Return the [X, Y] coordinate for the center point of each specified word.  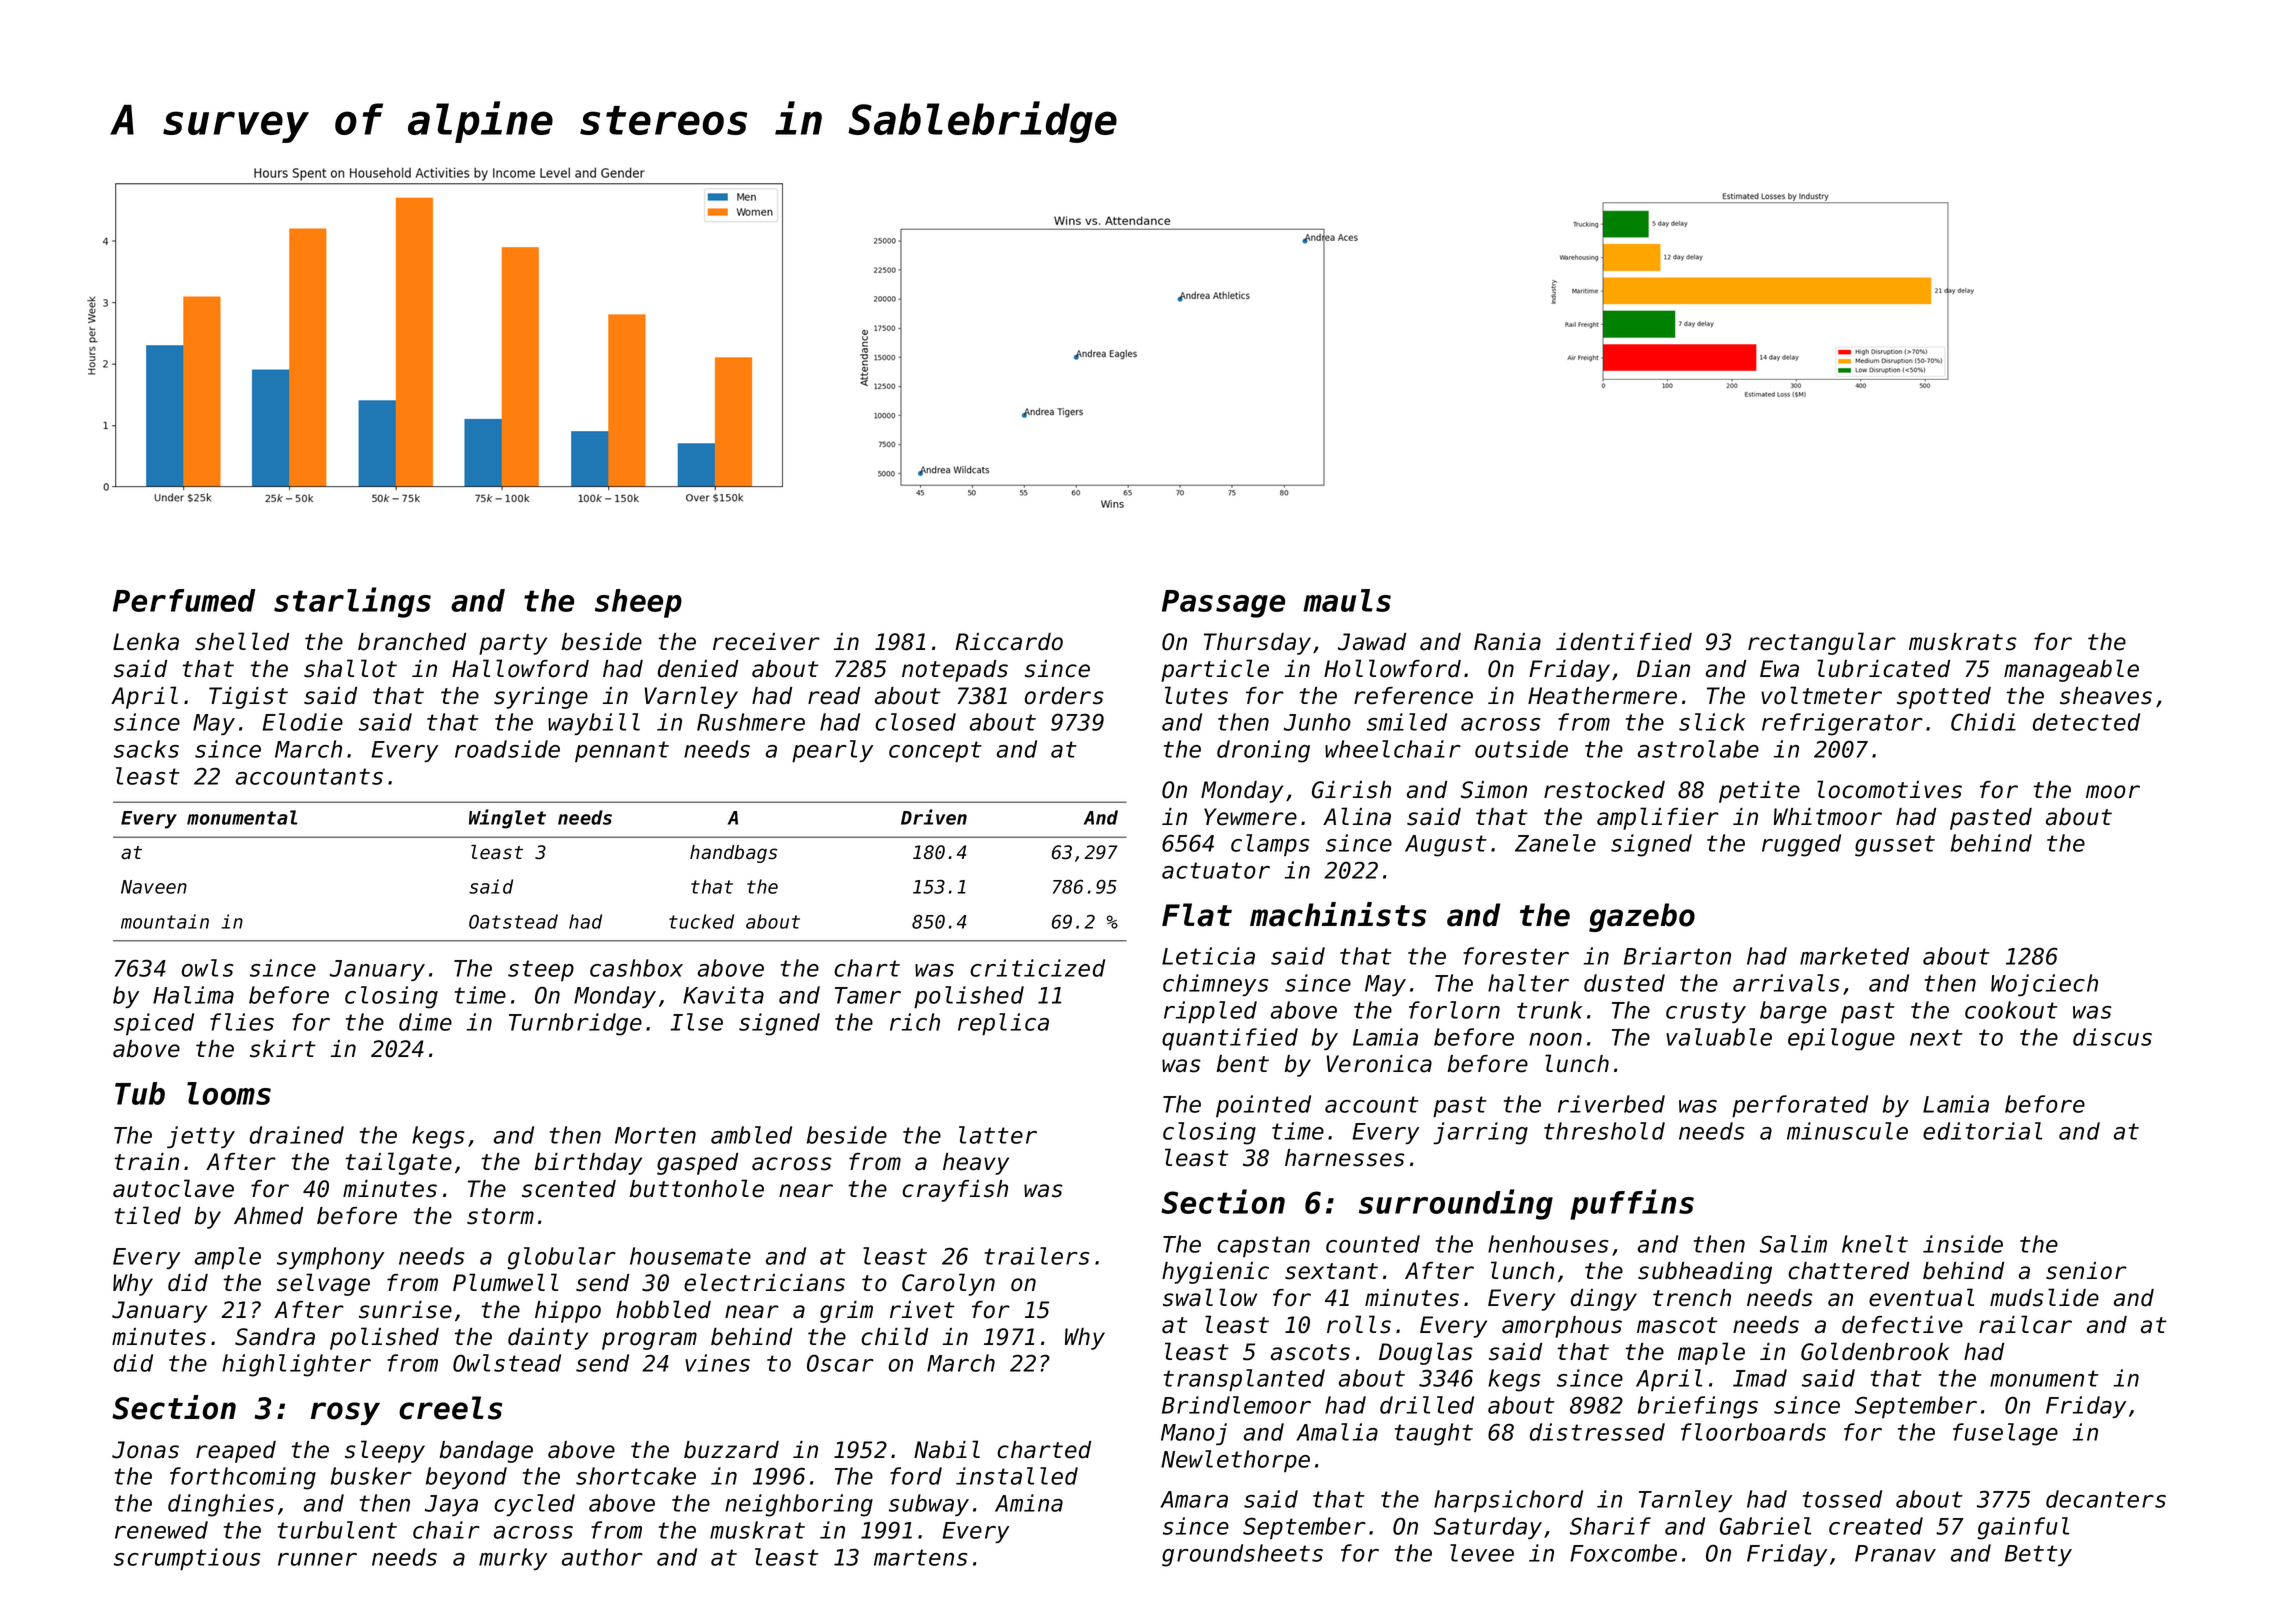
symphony [330, 1258]
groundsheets [1242, 1555]
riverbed [1611, 1104]
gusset [1895, 846]
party [513, 644]
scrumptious [187, 1559]
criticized [1037, 968]
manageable [2071, 670]
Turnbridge [575, 1024]
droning [1263, 751]
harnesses [1345, 1158]
